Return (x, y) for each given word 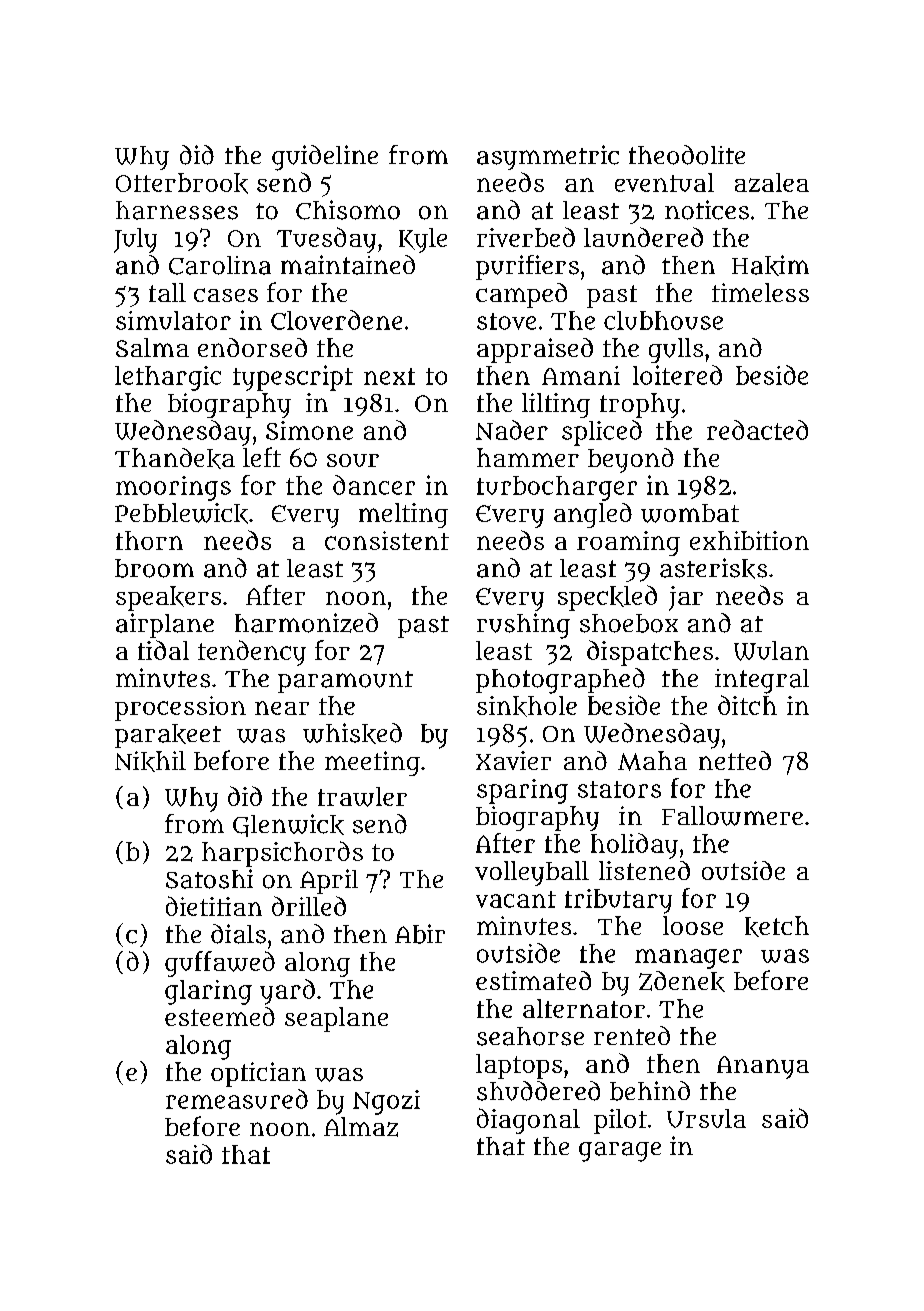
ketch (777, 926)
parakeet (168, 736)
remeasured (237, 1099)
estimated (533, 980)
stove (506, 321)
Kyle (423, 240)
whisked (352, 733)
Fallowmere (732, 816)
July (135, 240)
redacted (757, 430)
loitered (677, 375)
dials (238, 934)
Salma (152, 347)
